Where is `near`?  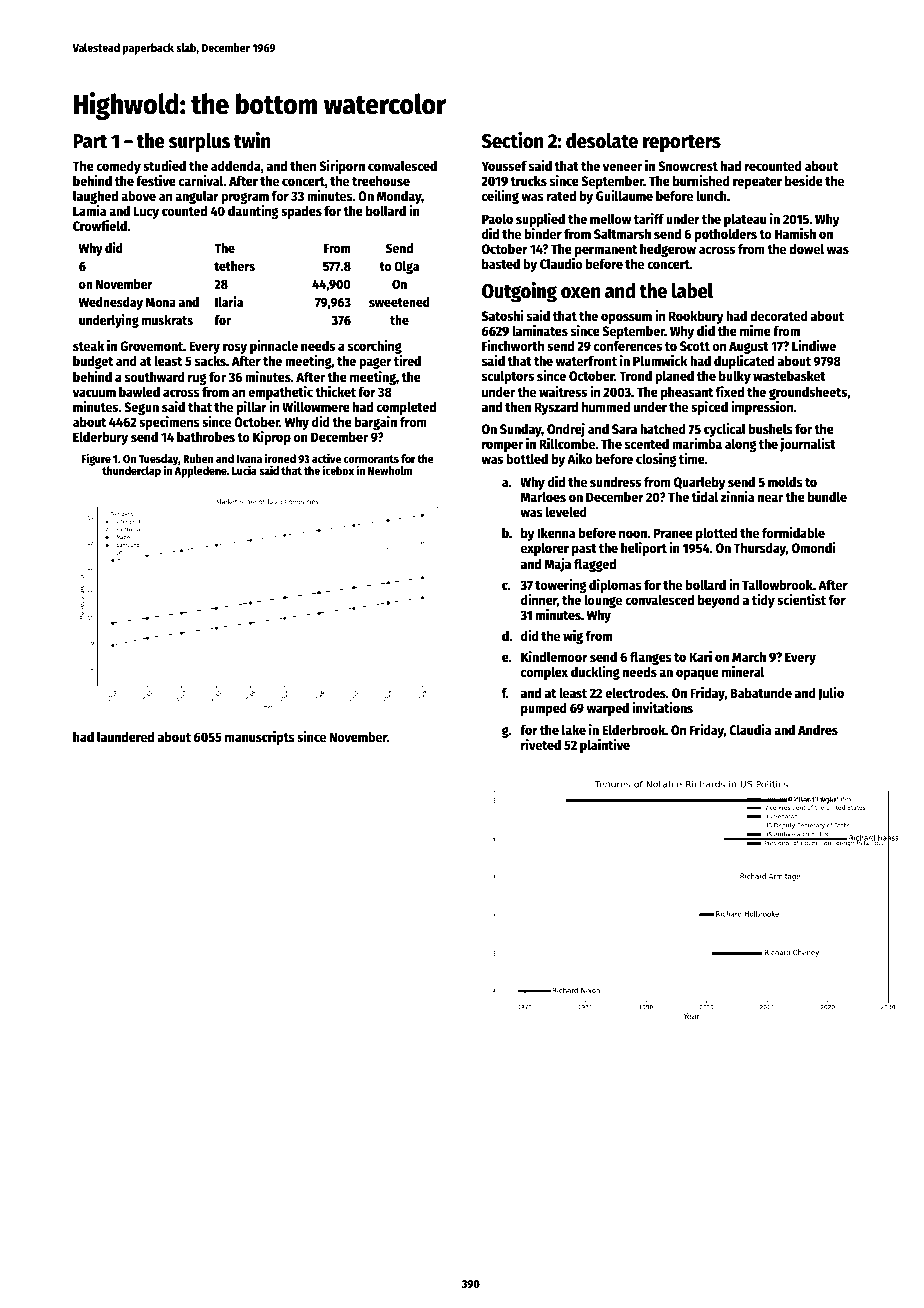
near is located at coordinates (770, 498).
